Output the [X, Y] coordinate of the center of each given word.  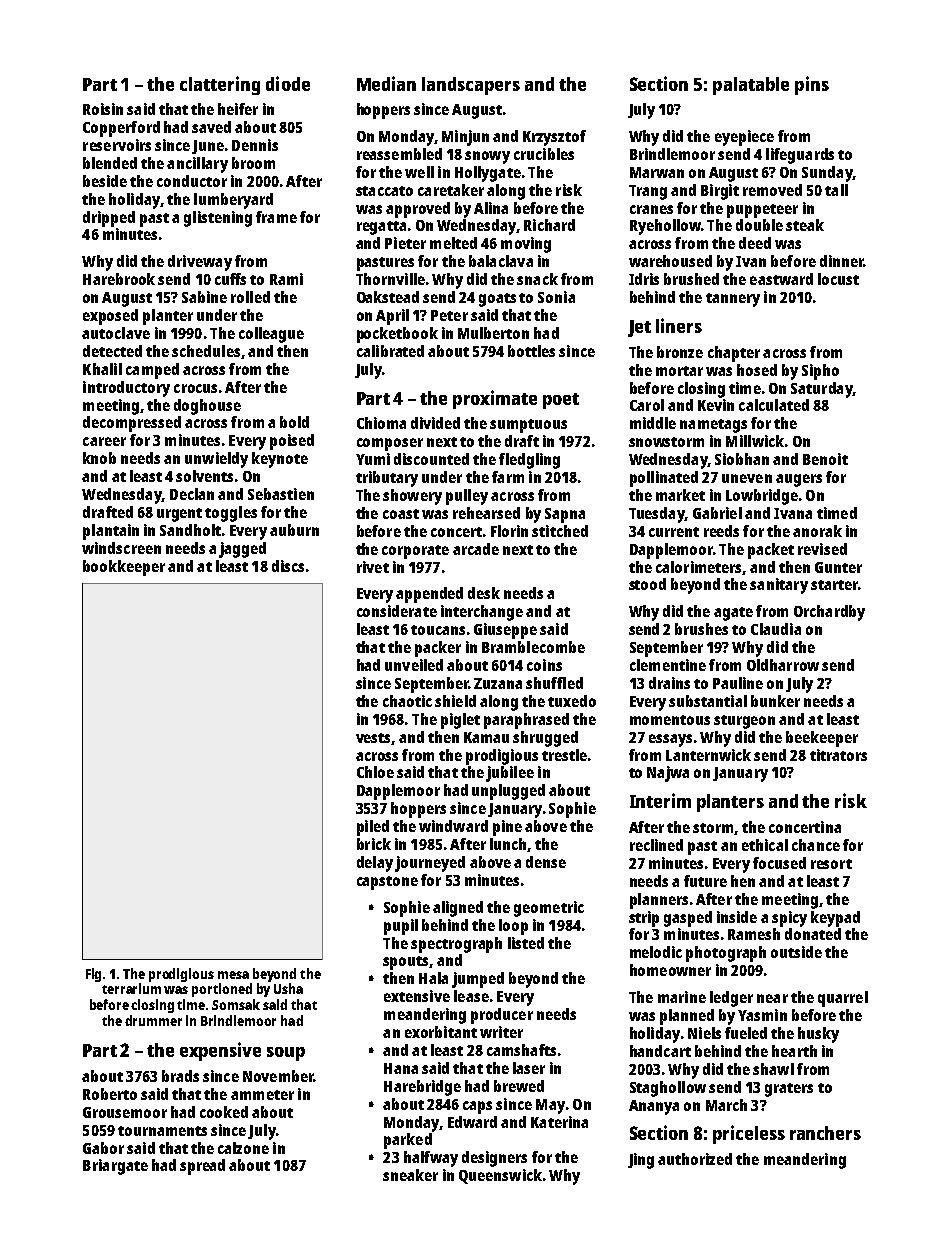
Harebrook [119, 279]
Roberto [110, 1094]
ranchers [825, 1133]
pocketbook [397, 335]
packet [771, 551]
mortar [679, 371]
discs [288, 566]
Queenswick [500, 1176]
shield [455, 701]
